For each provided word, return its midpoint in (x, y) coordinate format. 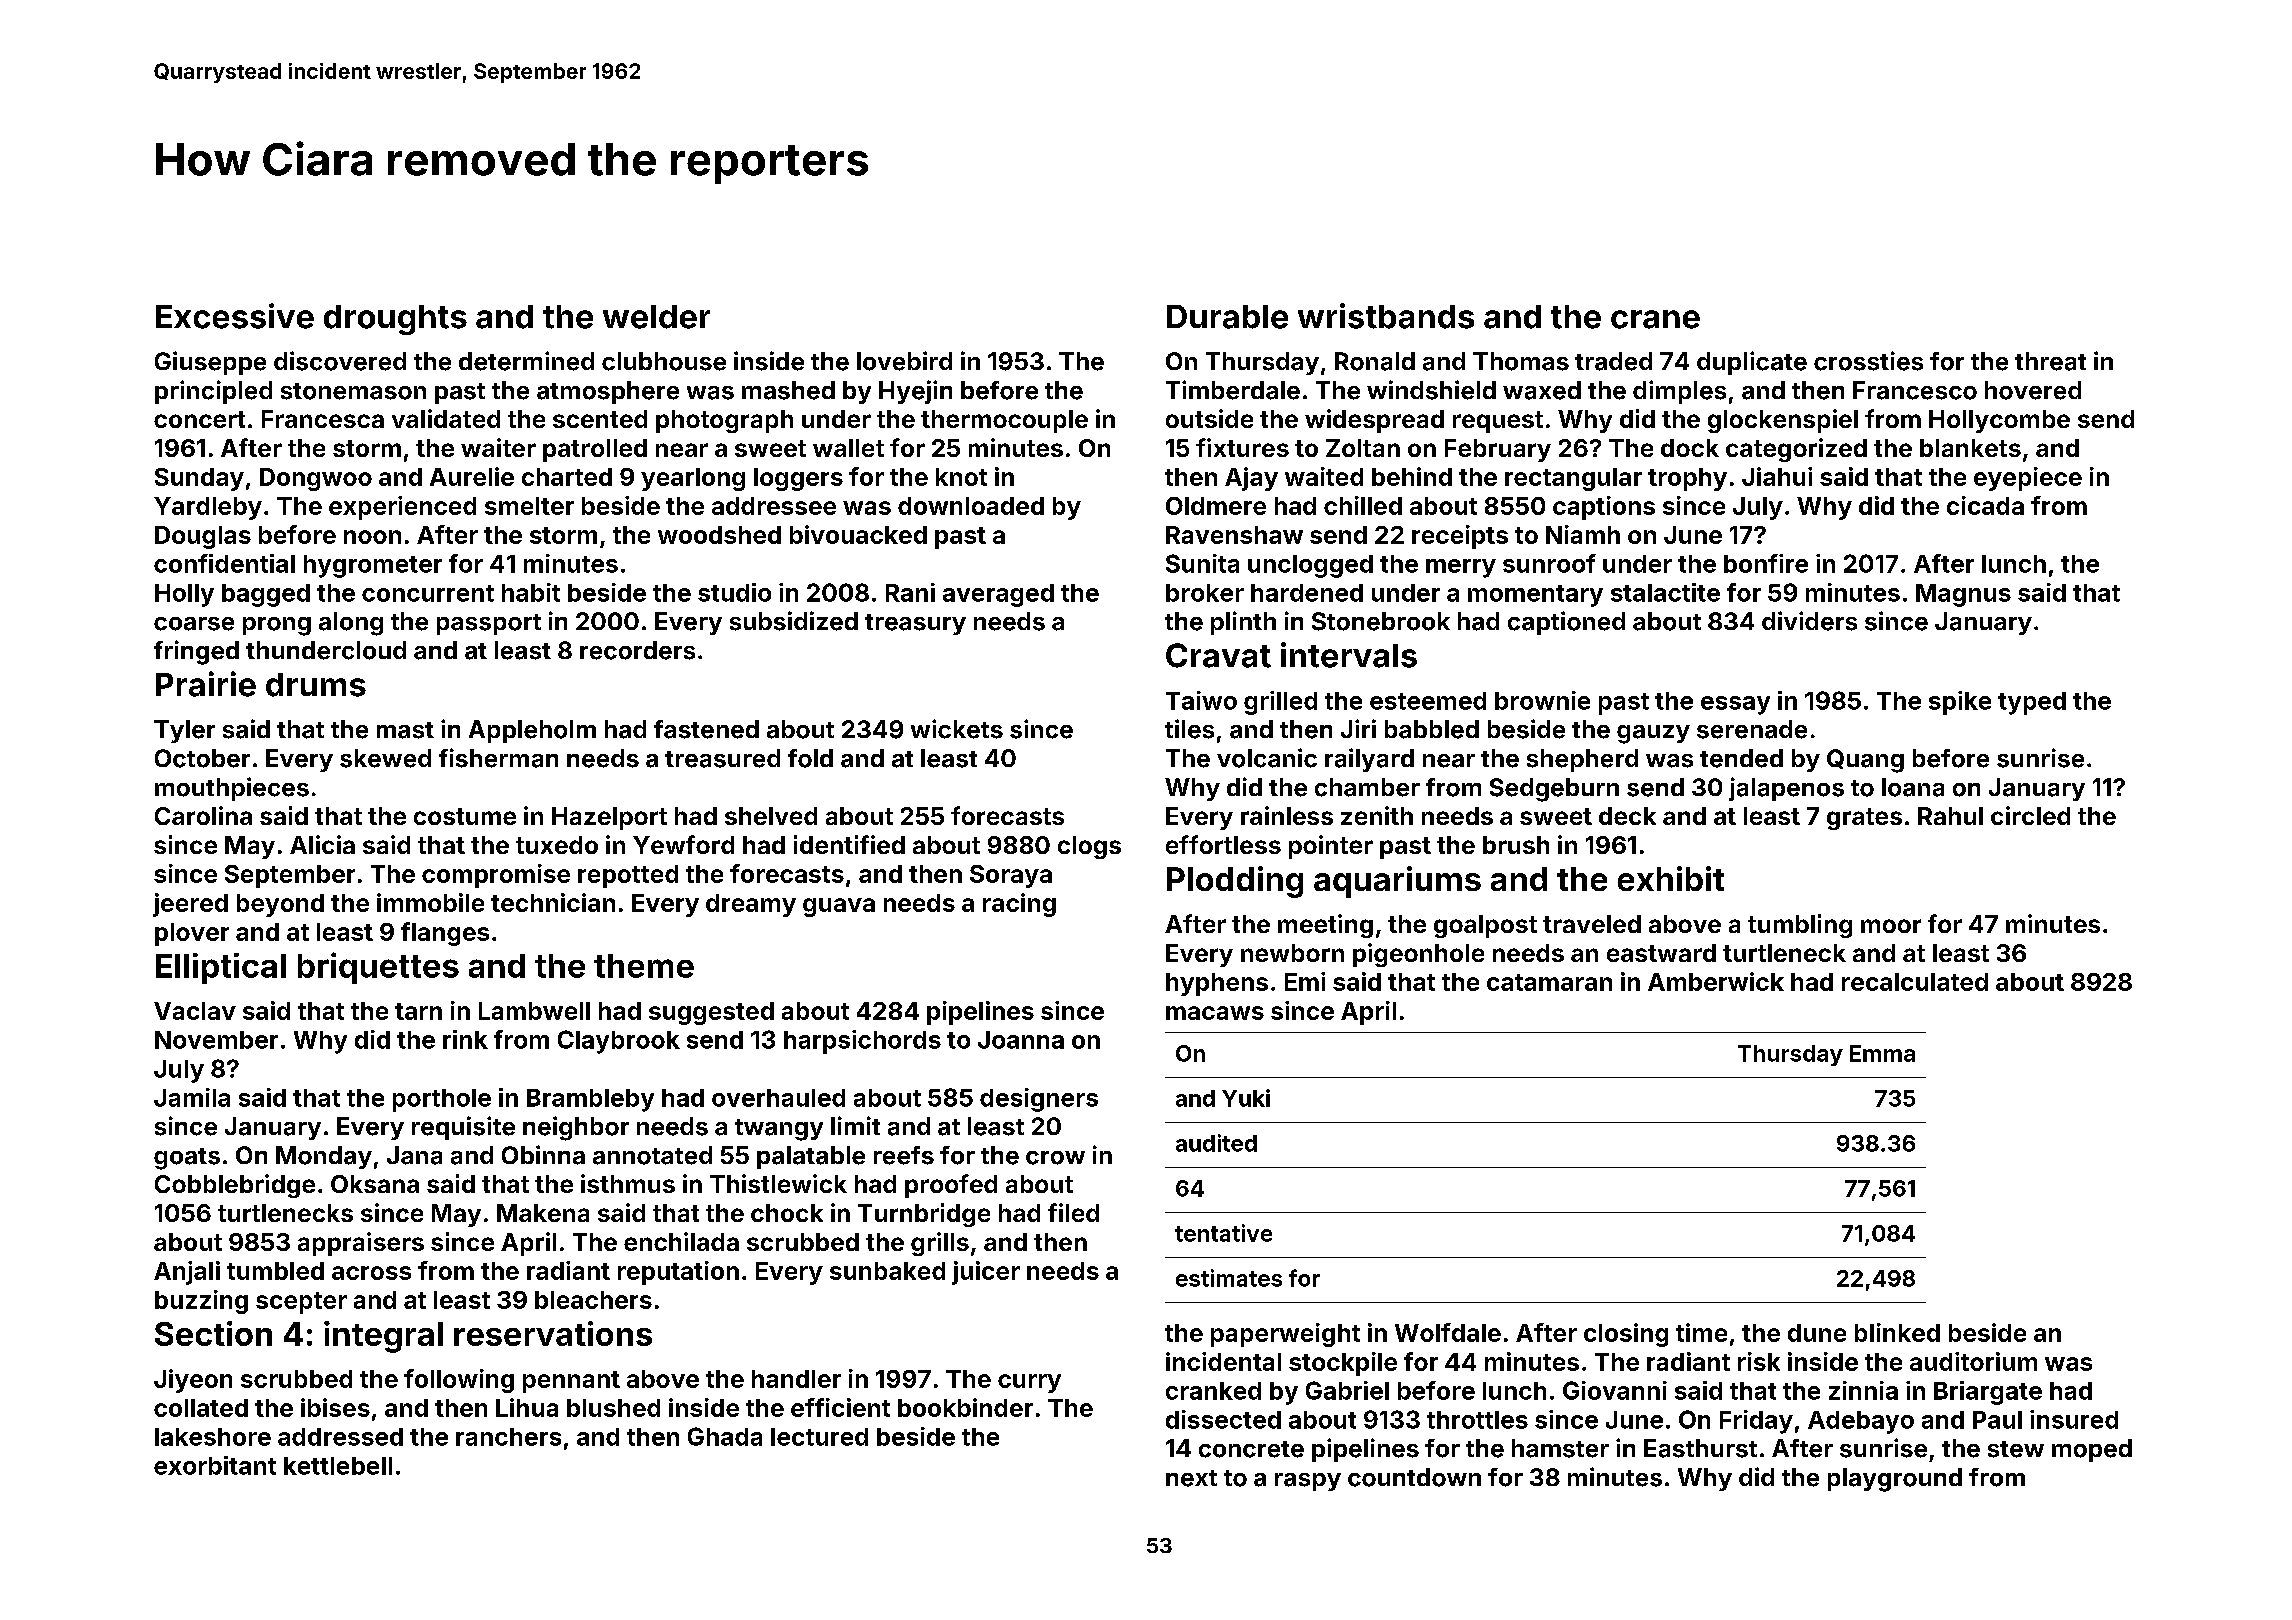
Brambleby (590, 1100)
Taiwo (1201, 700)
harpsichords (862, 1042)
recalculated (1915, 982)
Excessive (235, 316)
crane (1655, 319)
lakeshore (213, 1437)
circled (2030, 815)
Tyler (184, 731)
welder (656, 317)
